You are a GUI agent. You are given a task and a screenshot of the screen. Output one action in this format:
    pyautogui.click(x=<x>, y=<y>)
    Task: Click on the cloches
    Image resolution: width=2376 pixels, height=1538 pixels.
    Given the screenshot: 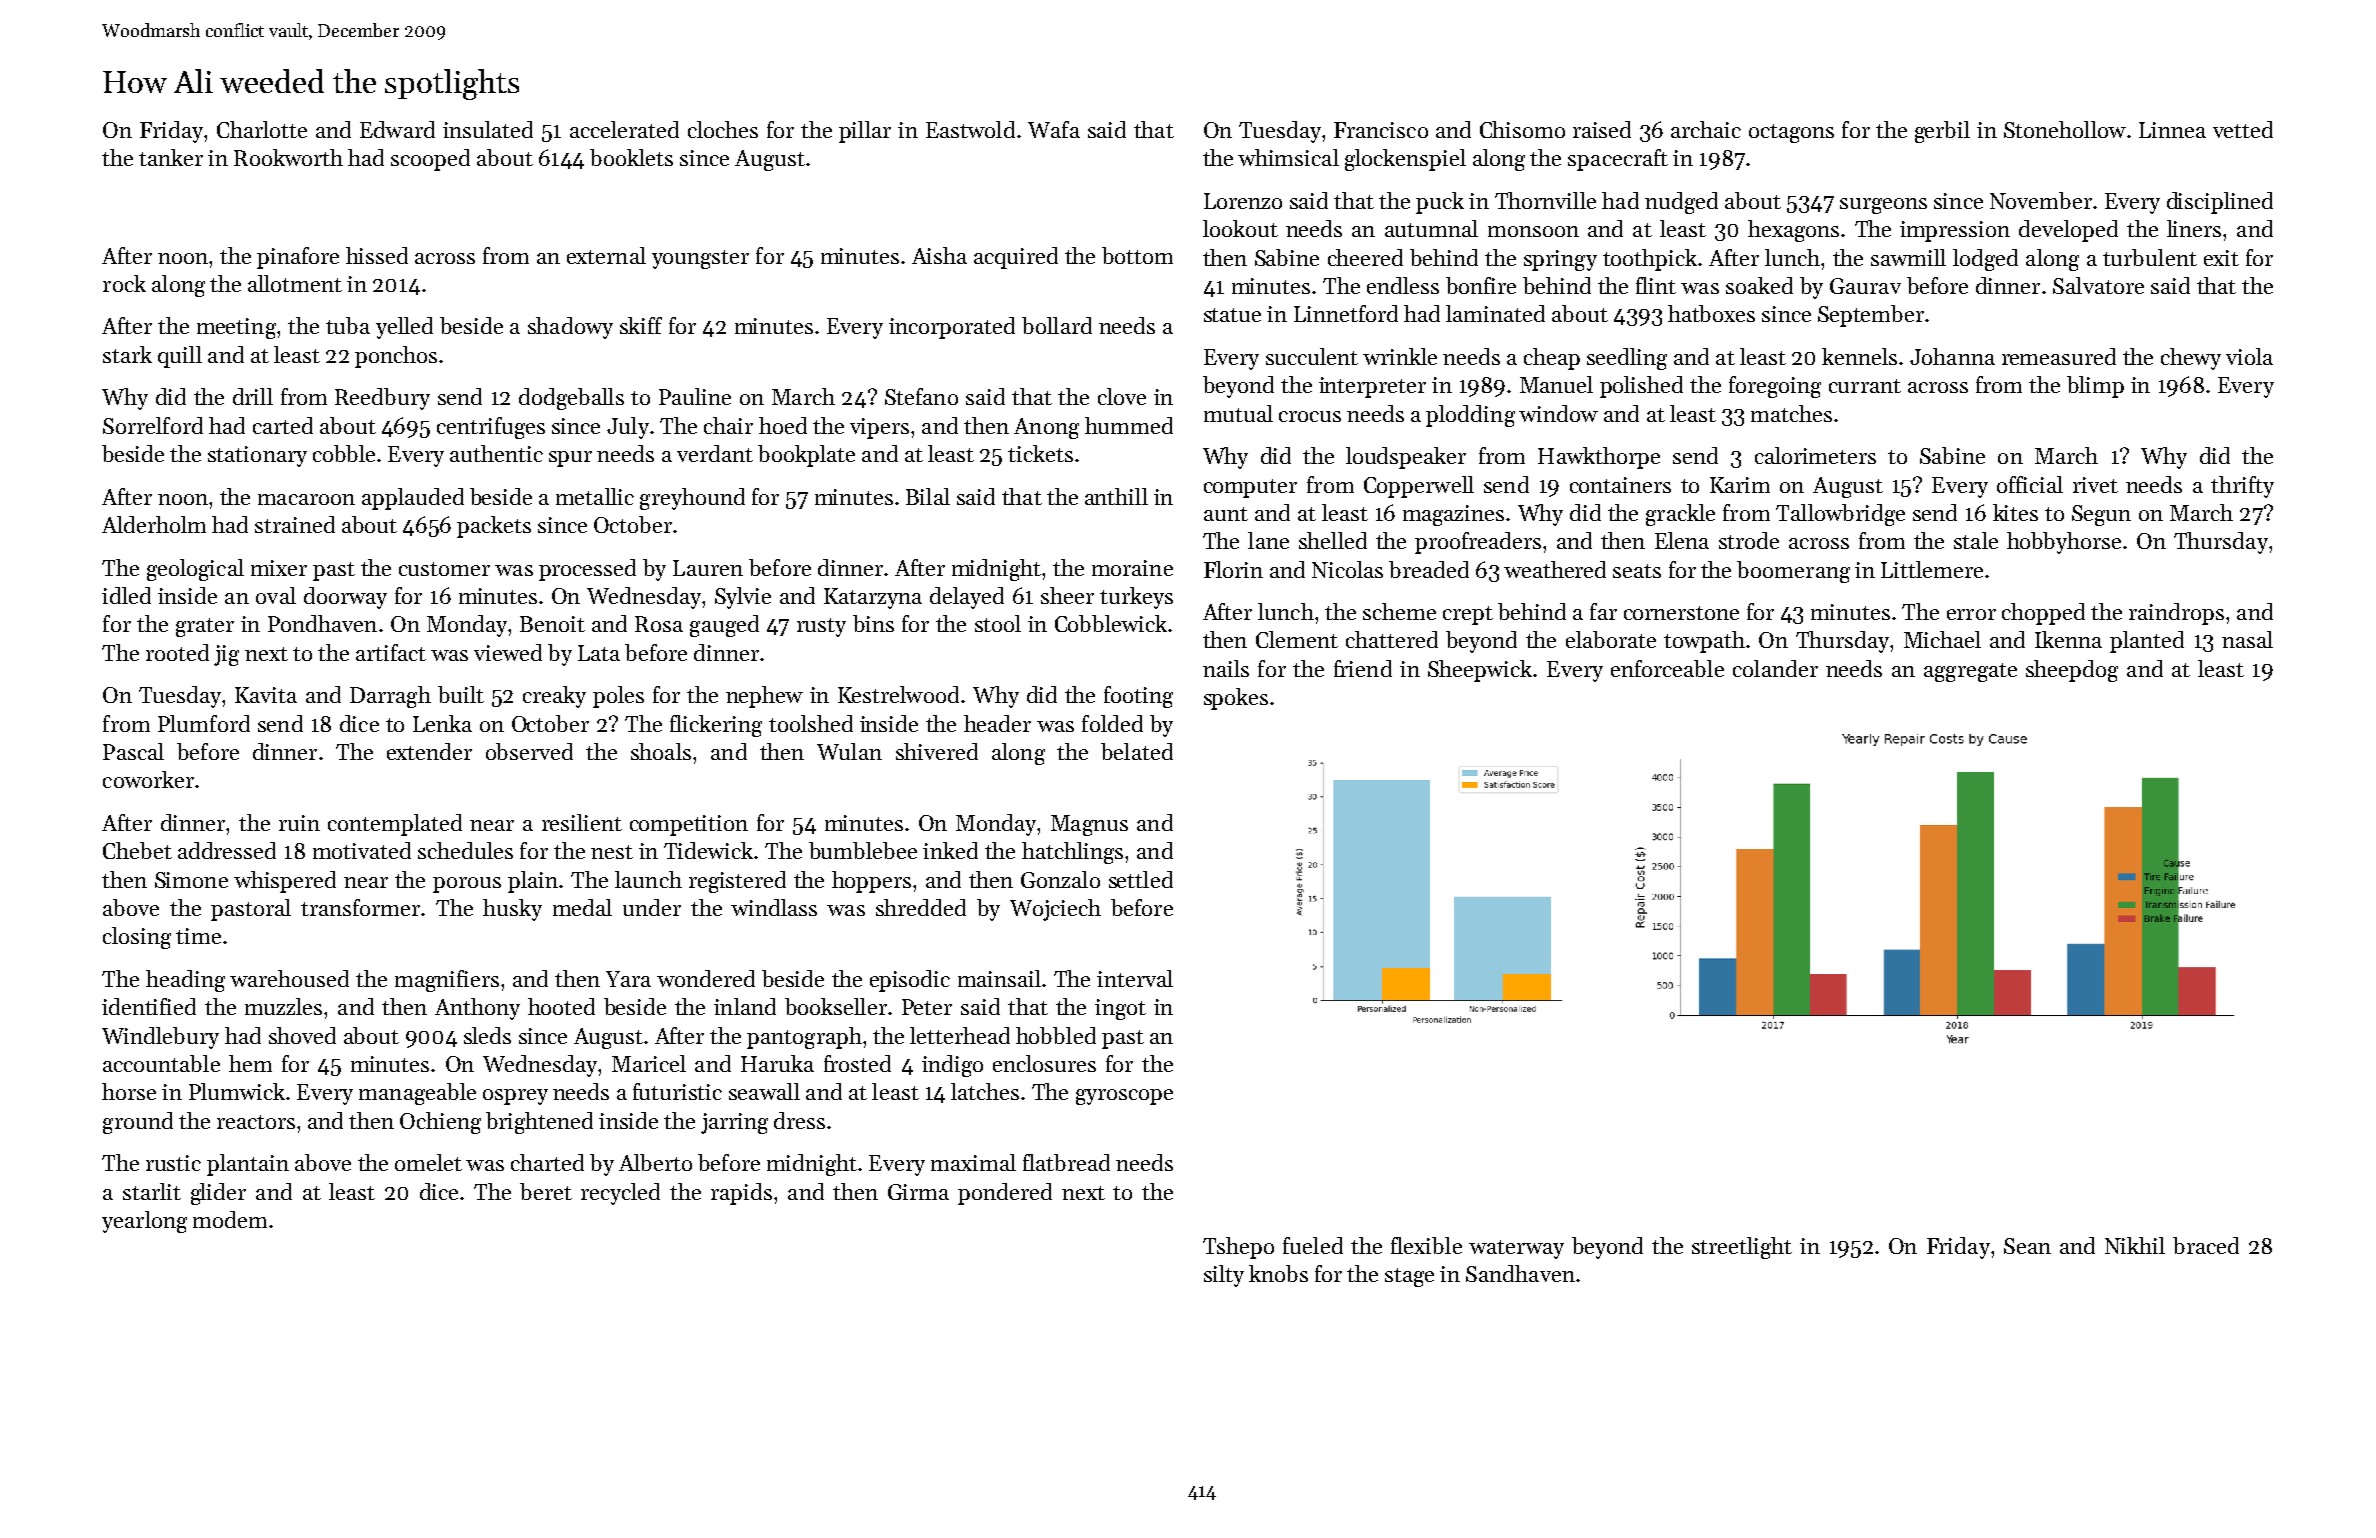 What is the action you would take?
    pyautogui.click(x=723, y=129)
